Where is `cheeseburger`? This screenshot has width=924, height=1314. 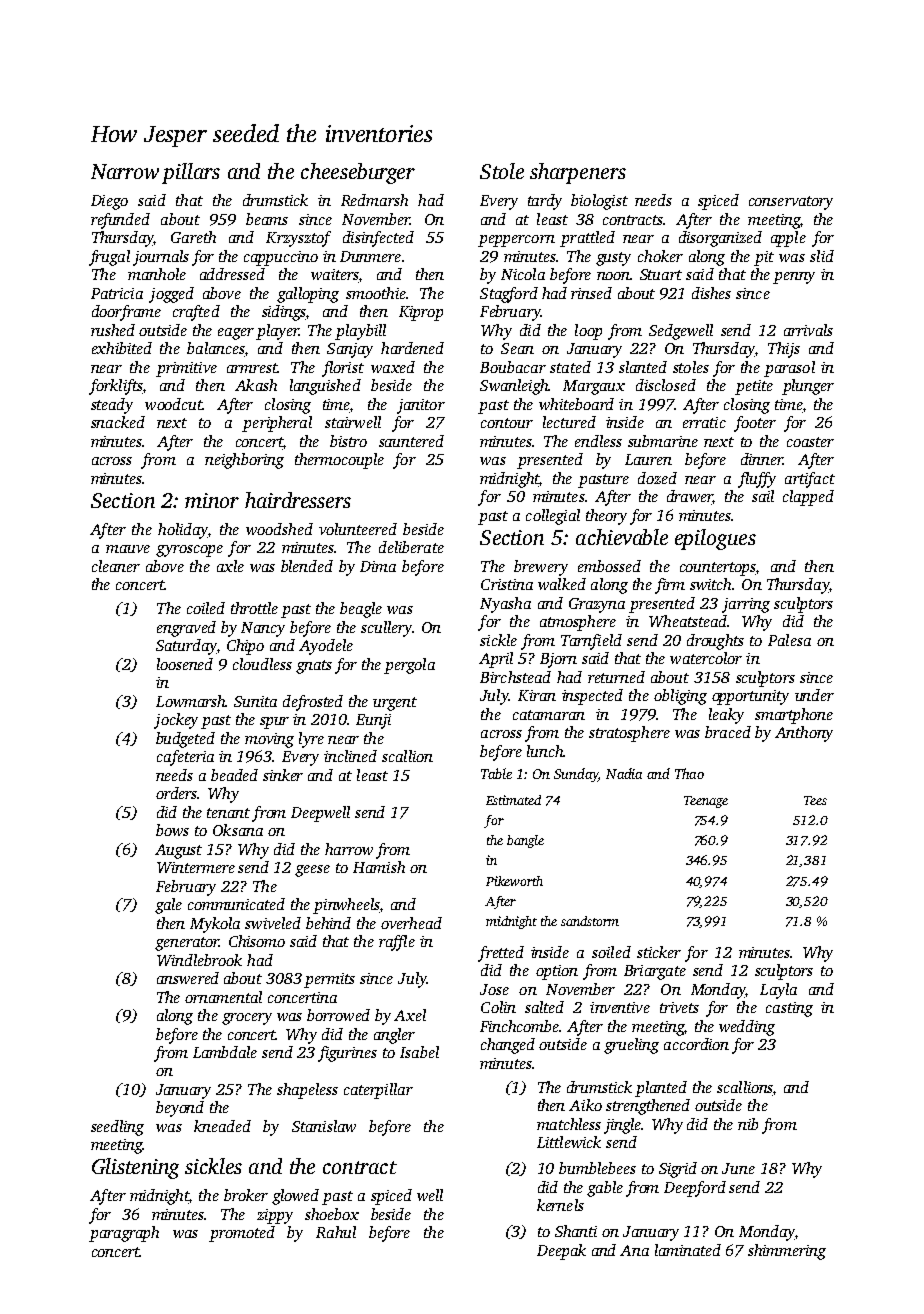 cheeseburger is located at coordinates (358, 173).
